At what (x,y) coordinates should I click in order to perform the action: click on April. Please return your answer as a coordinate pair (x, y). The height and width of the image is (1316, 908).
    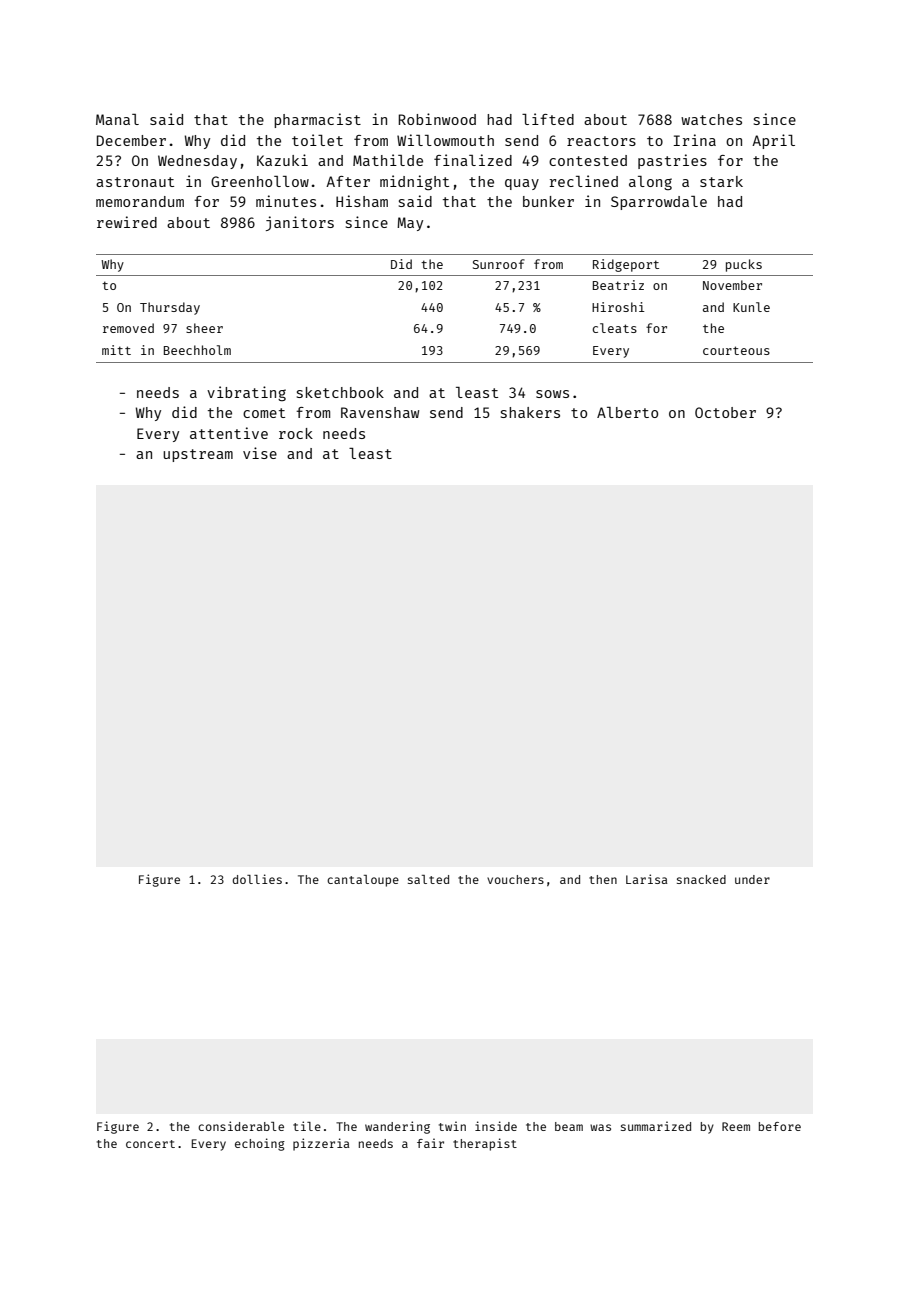
    Looking at the image, I should click on (773, 141).
